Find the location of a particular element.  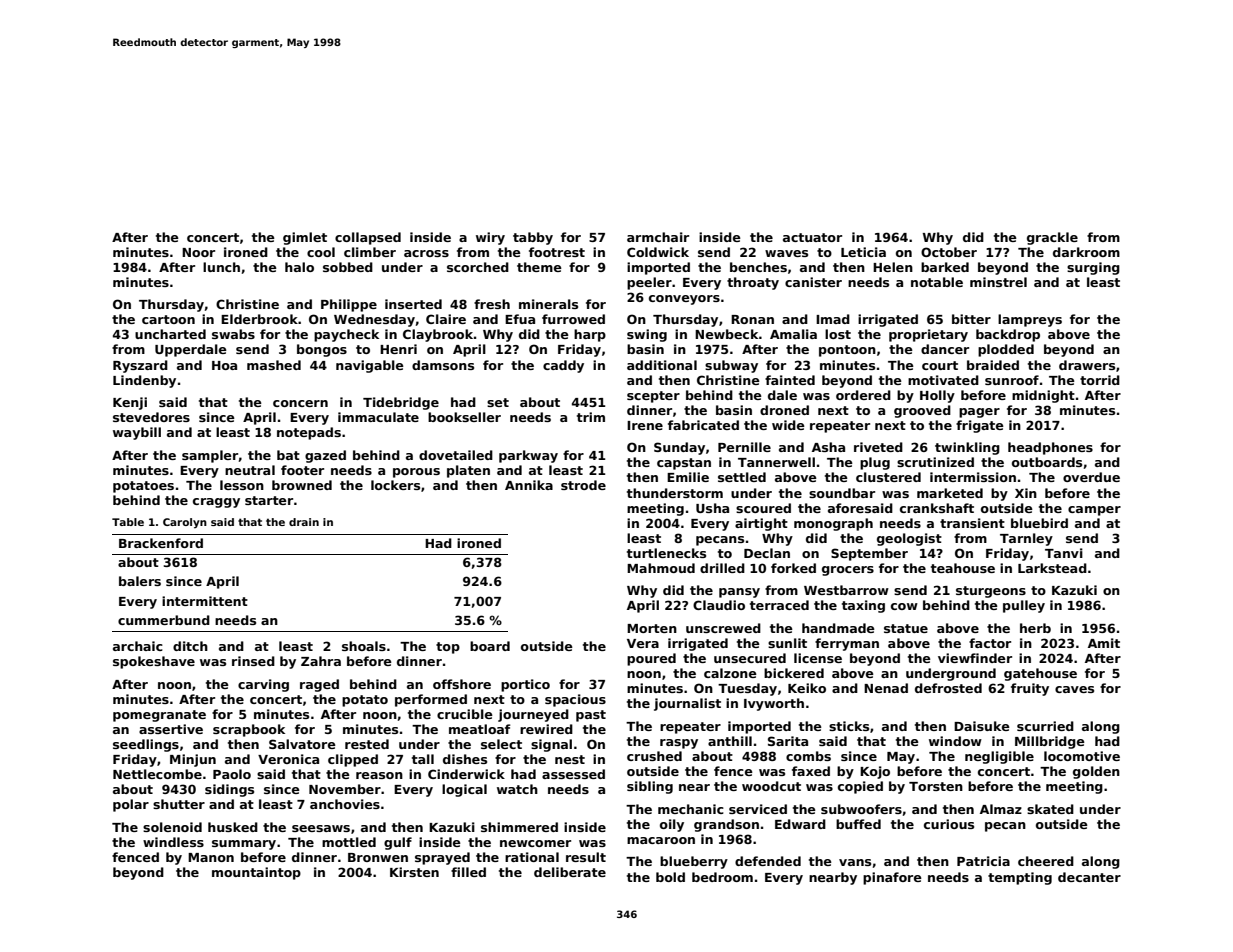

Manon is located at coordinates (211, 857).
